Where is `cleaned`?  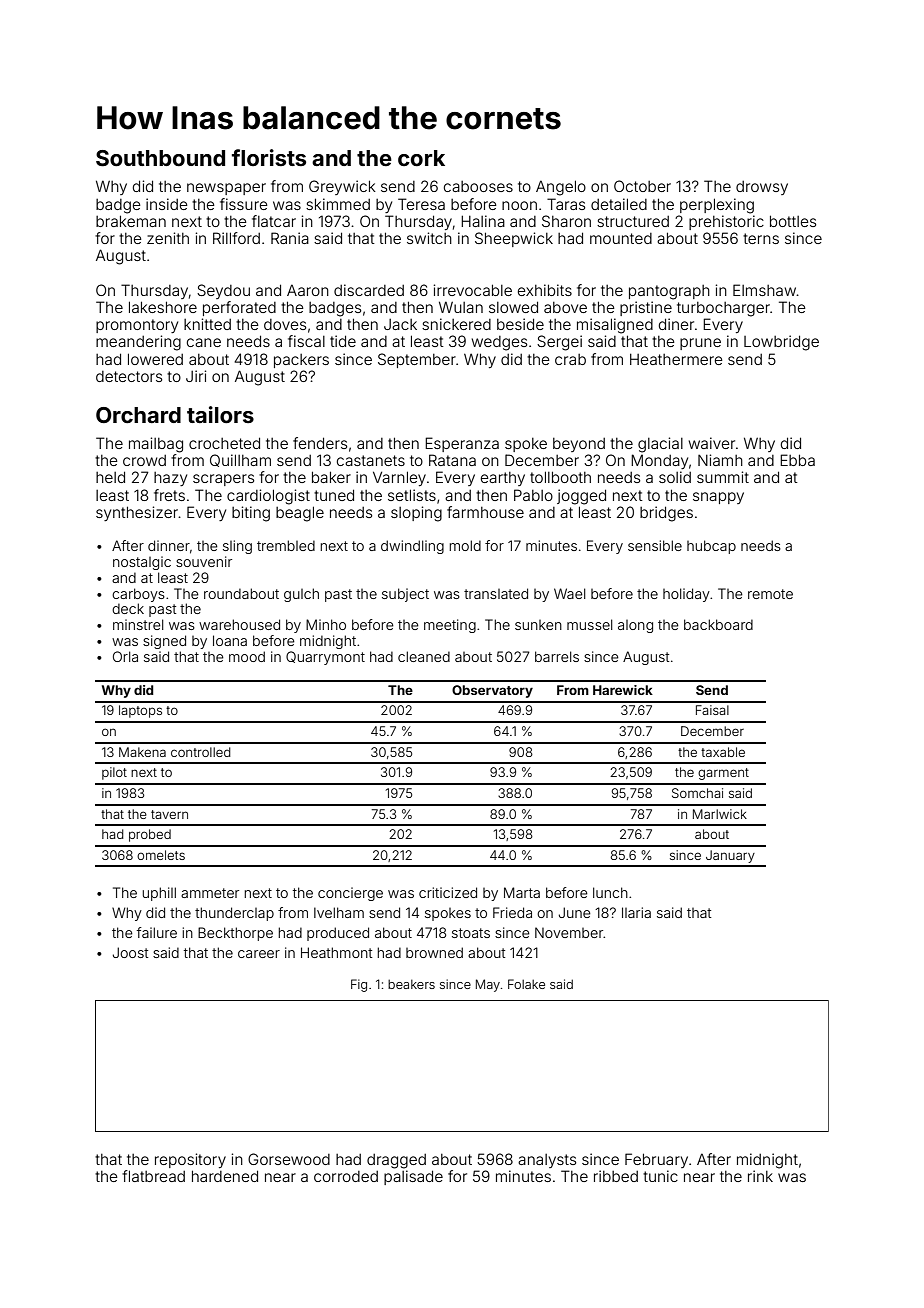 cleaned is located at coordinates (424, 656).
